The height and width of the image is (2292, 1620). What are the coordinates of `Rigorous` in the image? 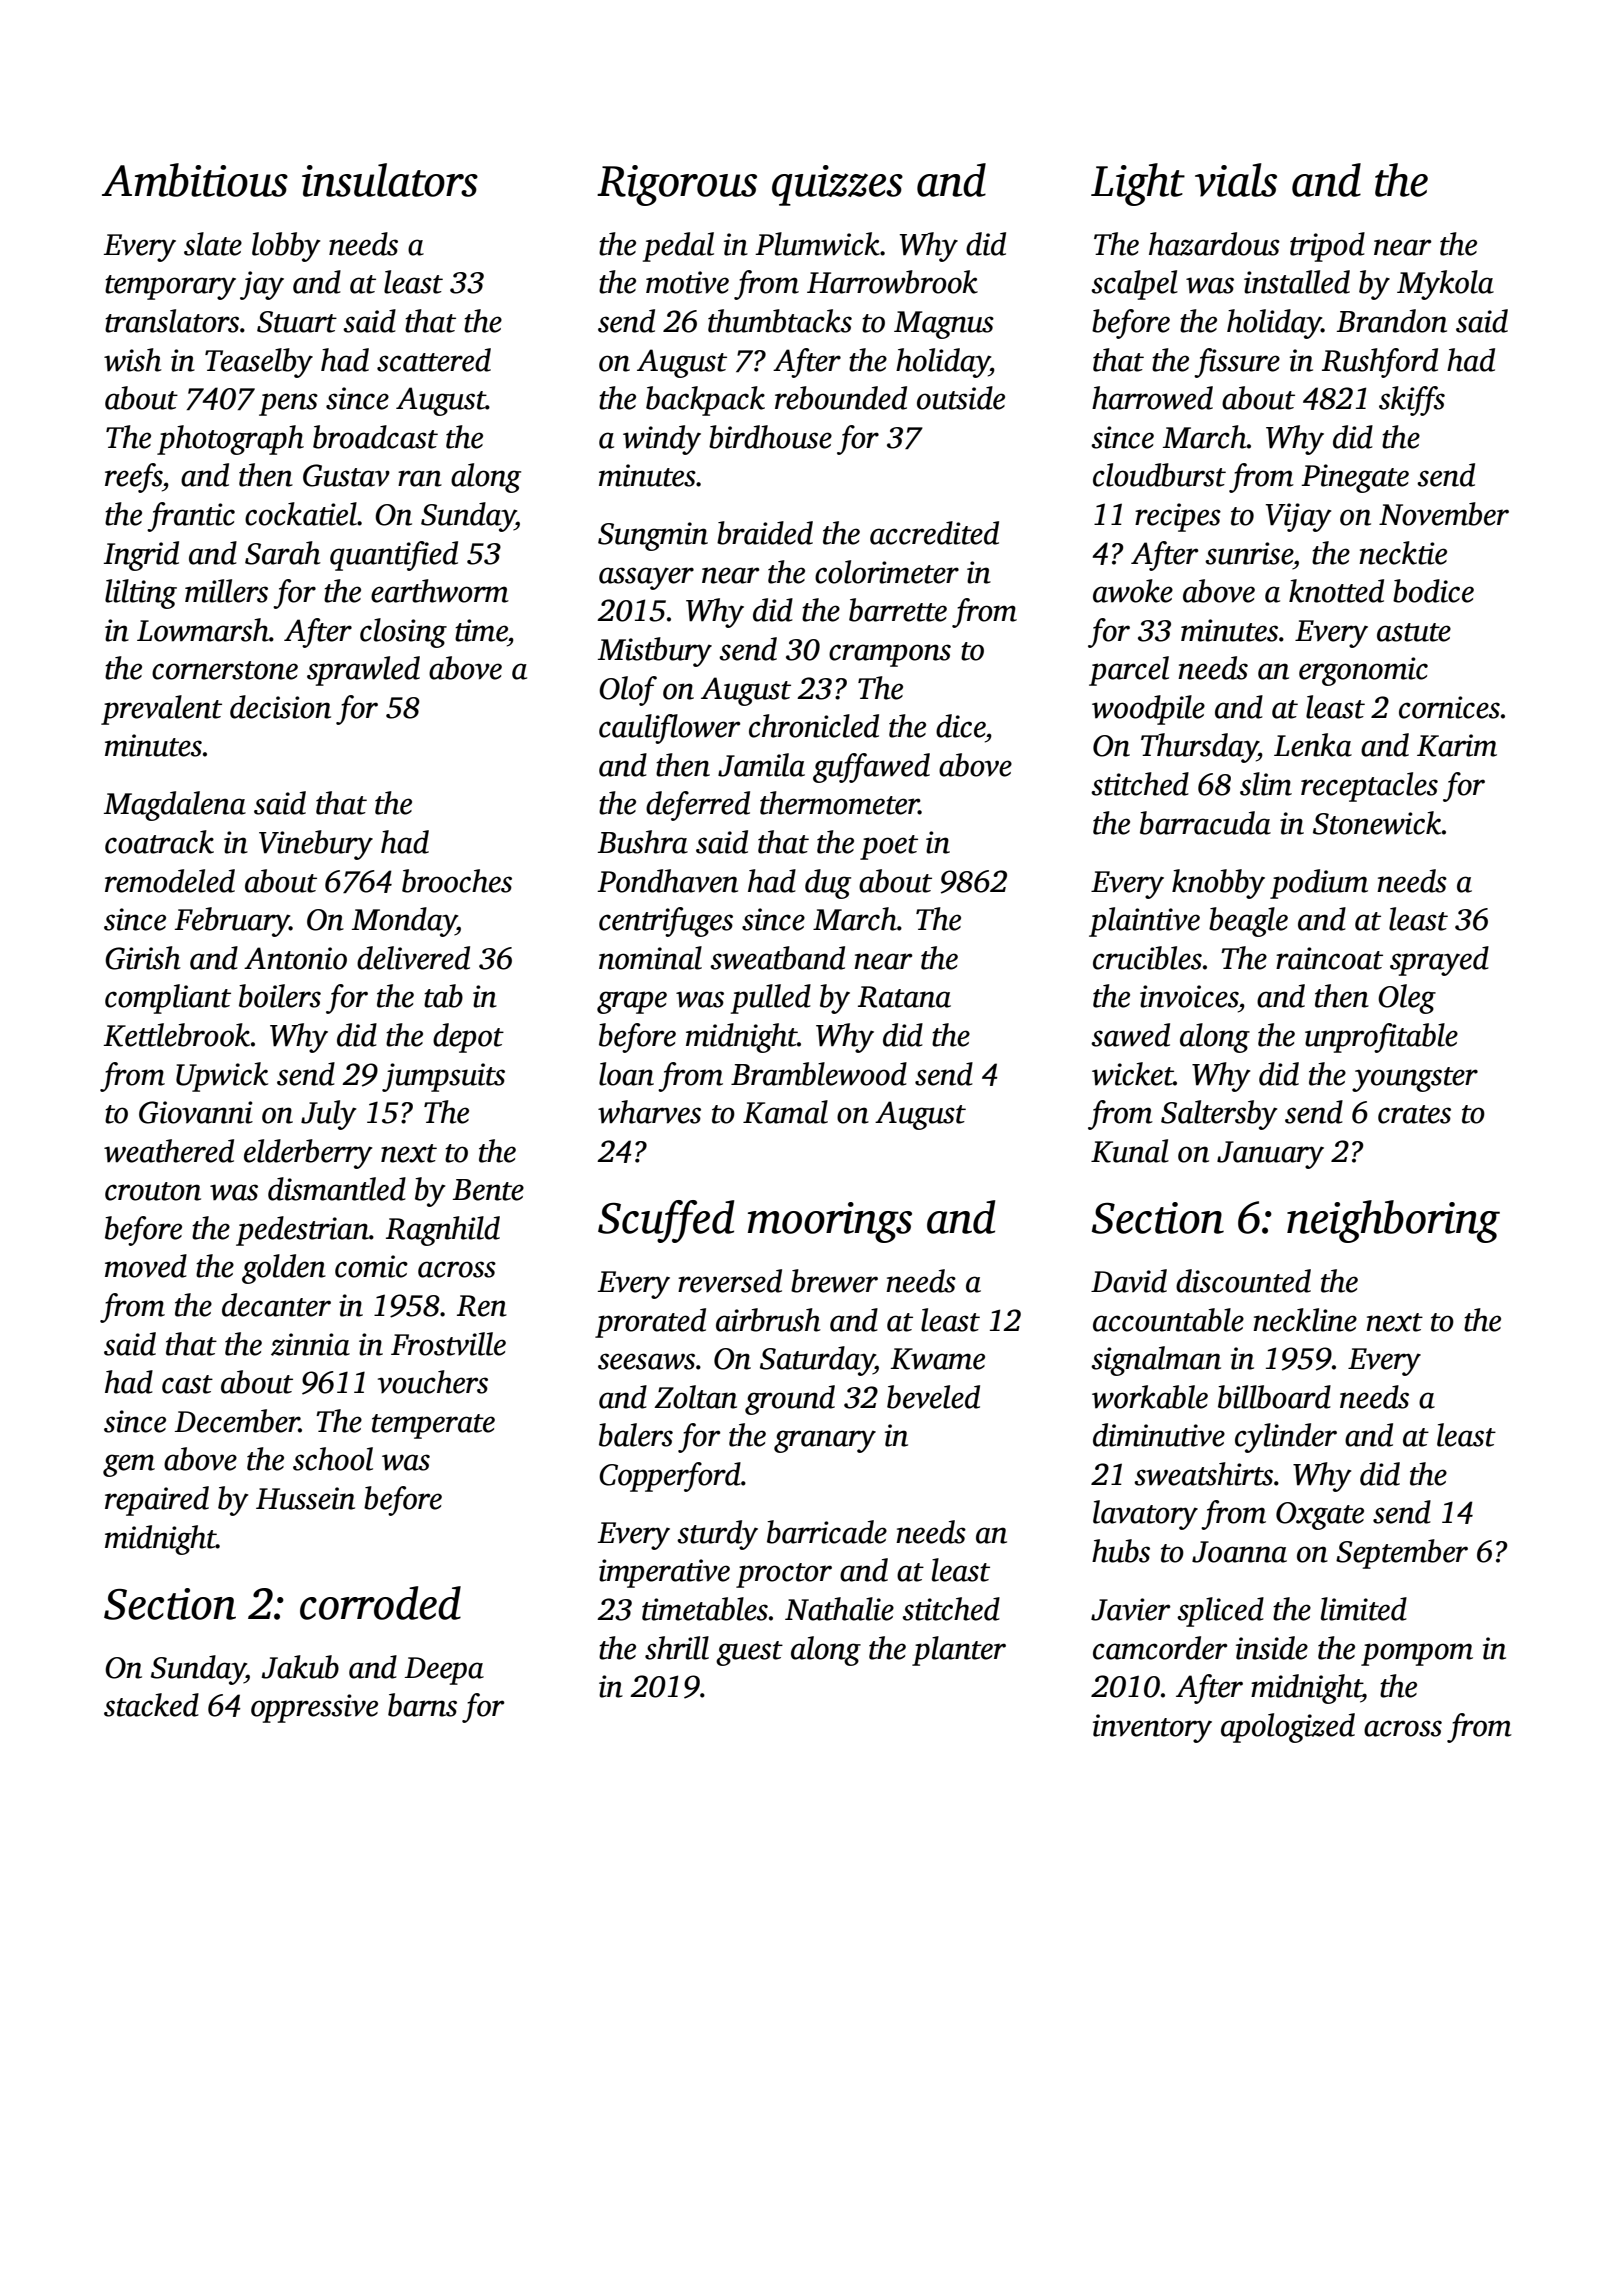 It's located at (677, 185).
